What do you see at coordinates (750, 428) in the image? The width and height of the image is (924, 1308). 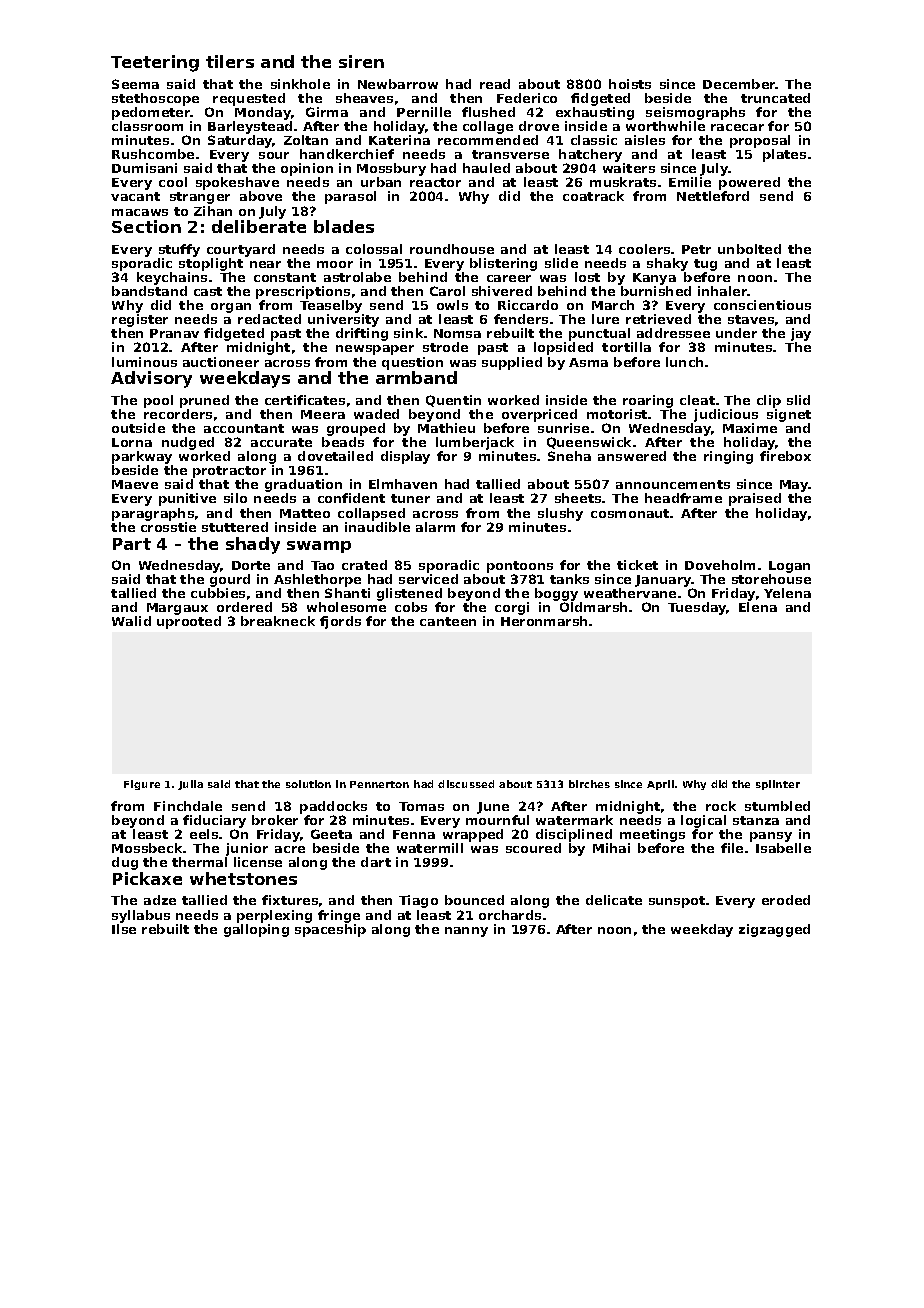 I see `Maxime` at bounding box center [750, 428].
